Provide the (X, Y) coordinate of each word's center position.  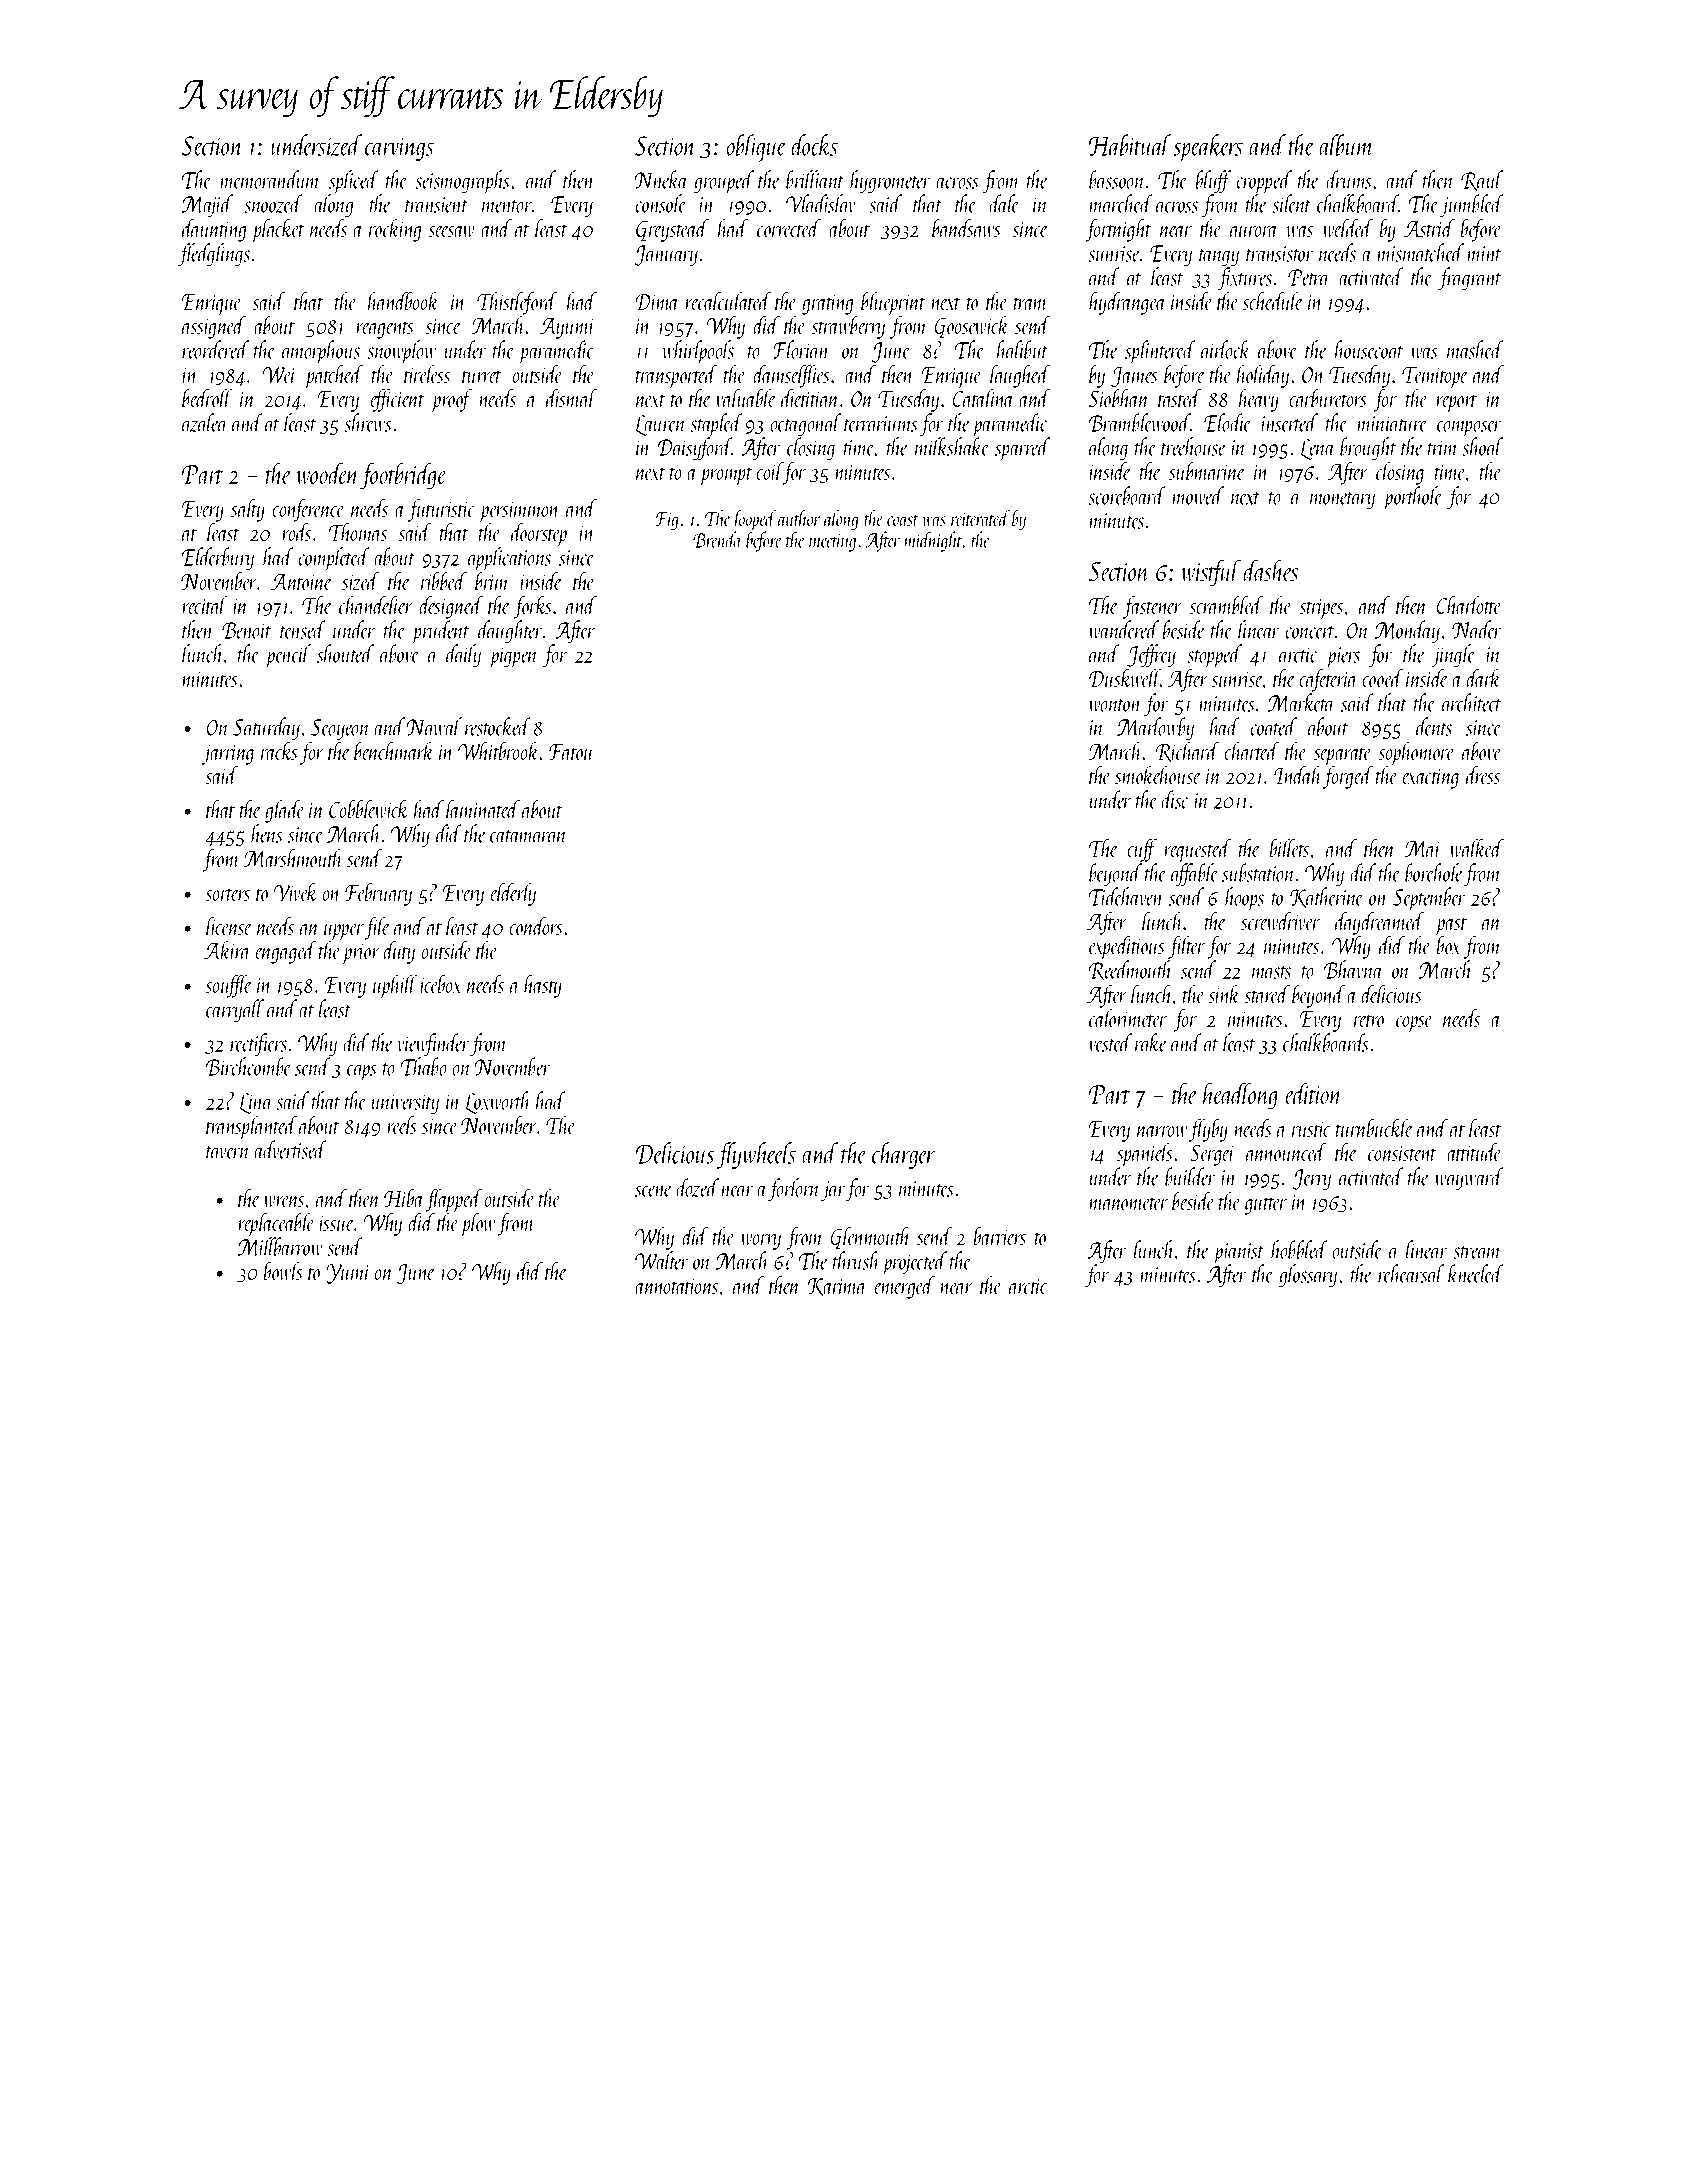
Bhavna (1353, 969)
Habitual (1130, 145)
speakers (1208, 148)
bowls (283, 1271)
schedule (1272, 301)
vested (1110, 1042)
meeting (832, 543)
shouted (345, 653)
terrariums (881, 424)
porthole (1412, 498)
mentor (507, 206)
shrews (368, 422)
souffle (228, 986)
